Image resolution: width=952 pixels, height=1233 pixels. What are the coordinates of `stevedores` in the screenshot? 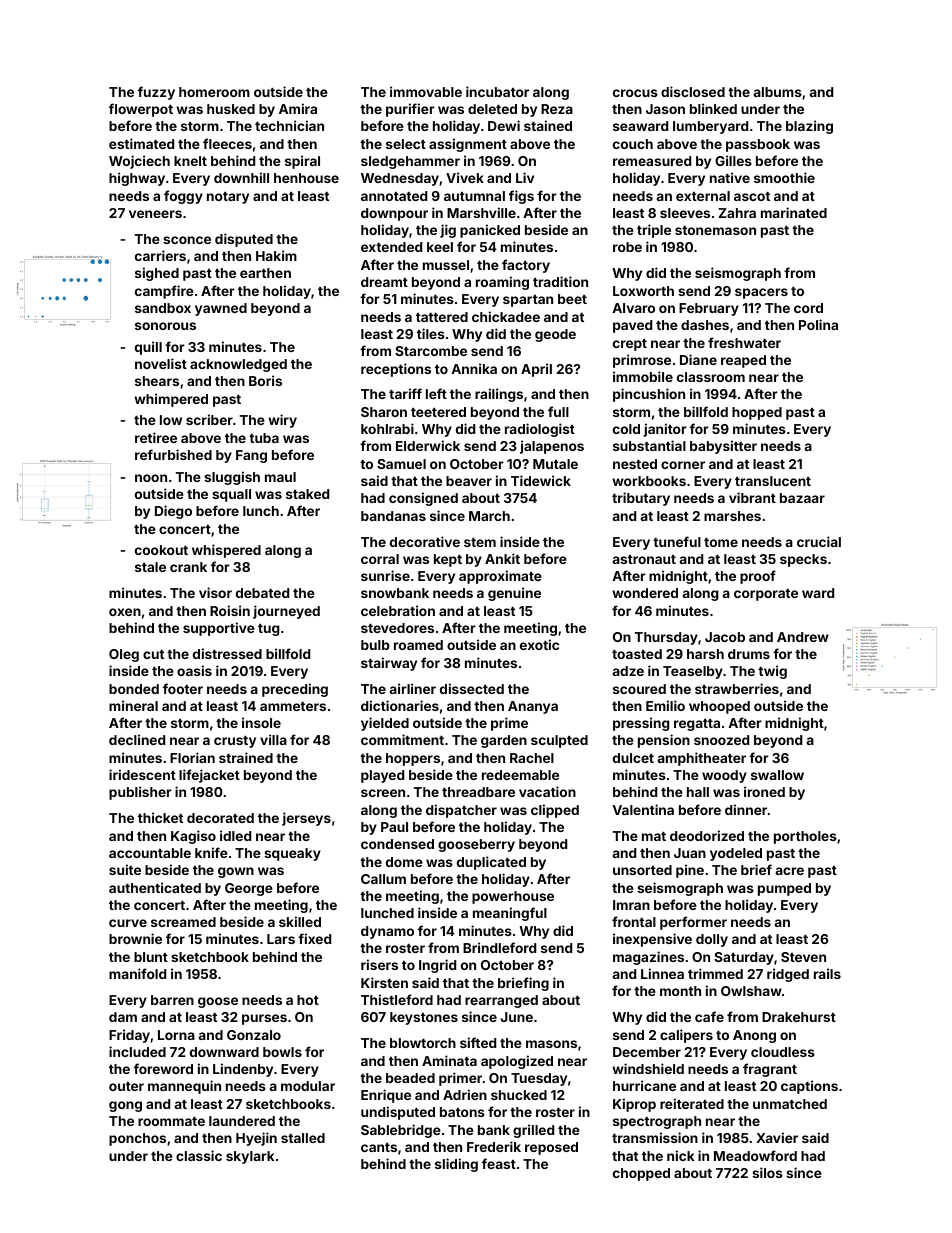 It's located at (397, 628).
